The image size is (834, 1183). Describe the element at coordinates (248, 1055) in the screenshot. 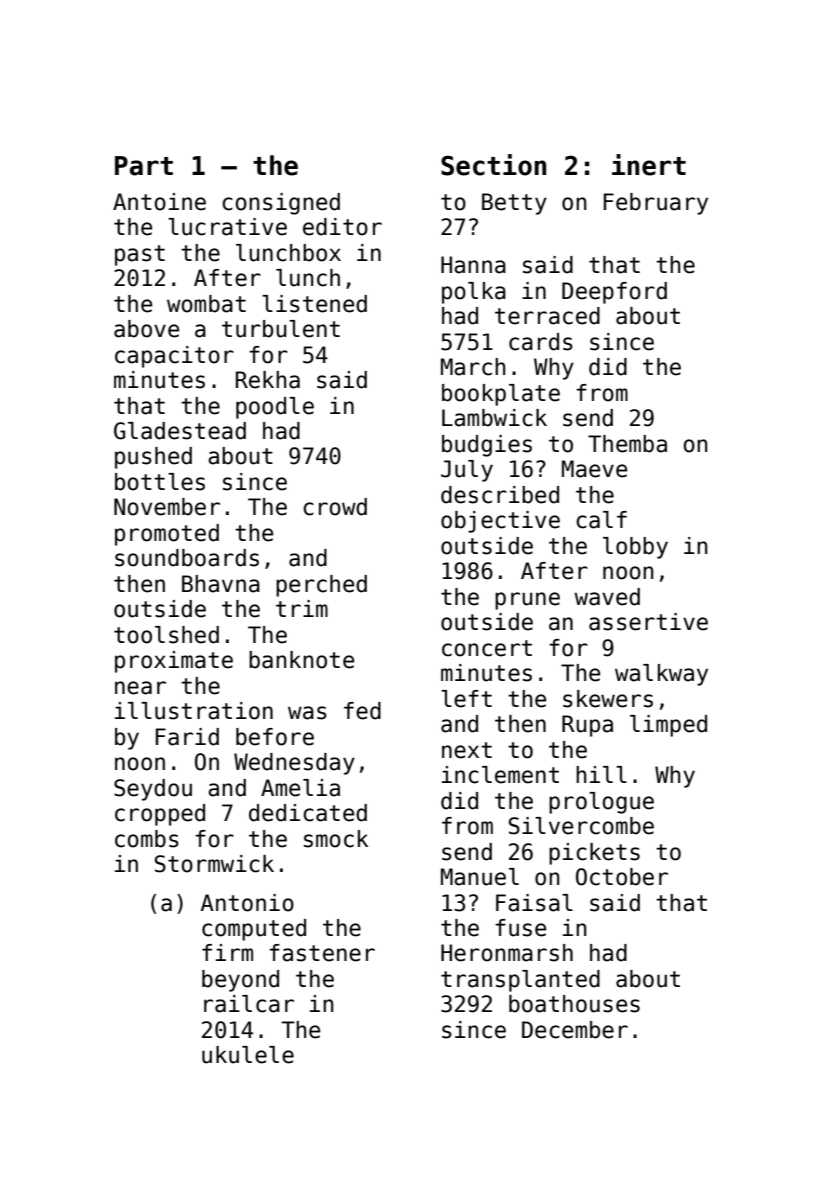

I see `ukulele` at that location.
